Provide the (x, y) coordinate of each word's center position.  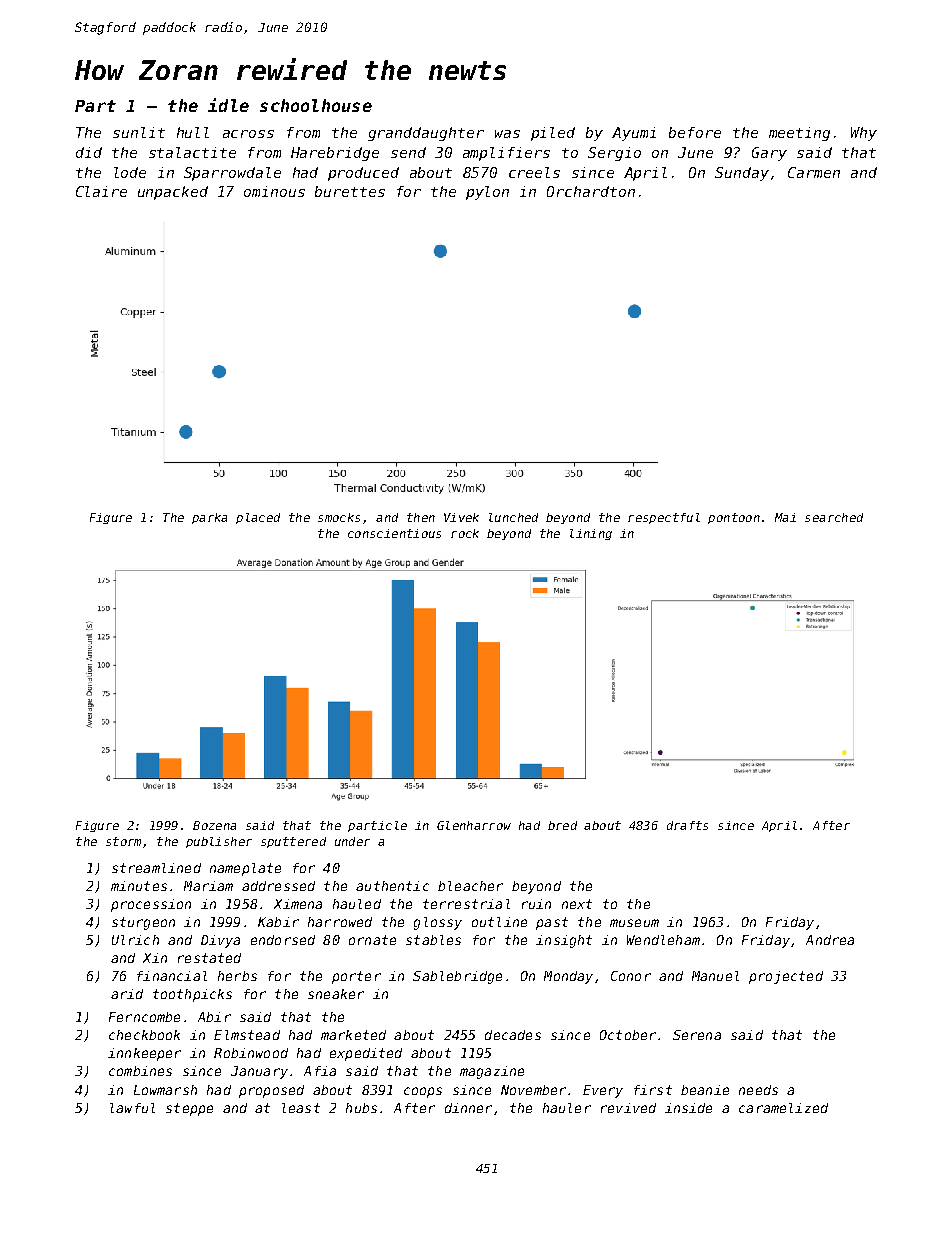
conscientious (394, 533)
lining (591, 534)
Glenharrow (474, 825)
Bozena (214, 825)
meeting (799, 134)
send (408, 152)
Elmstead (247, 1035)
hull (193, 132)
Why (864, 134)
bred (562, 825)
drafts (687, 825)
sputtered (293, 842)
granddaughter (426, 134)
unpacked (173, 193)
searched (834, 517)
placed (258, 518)
